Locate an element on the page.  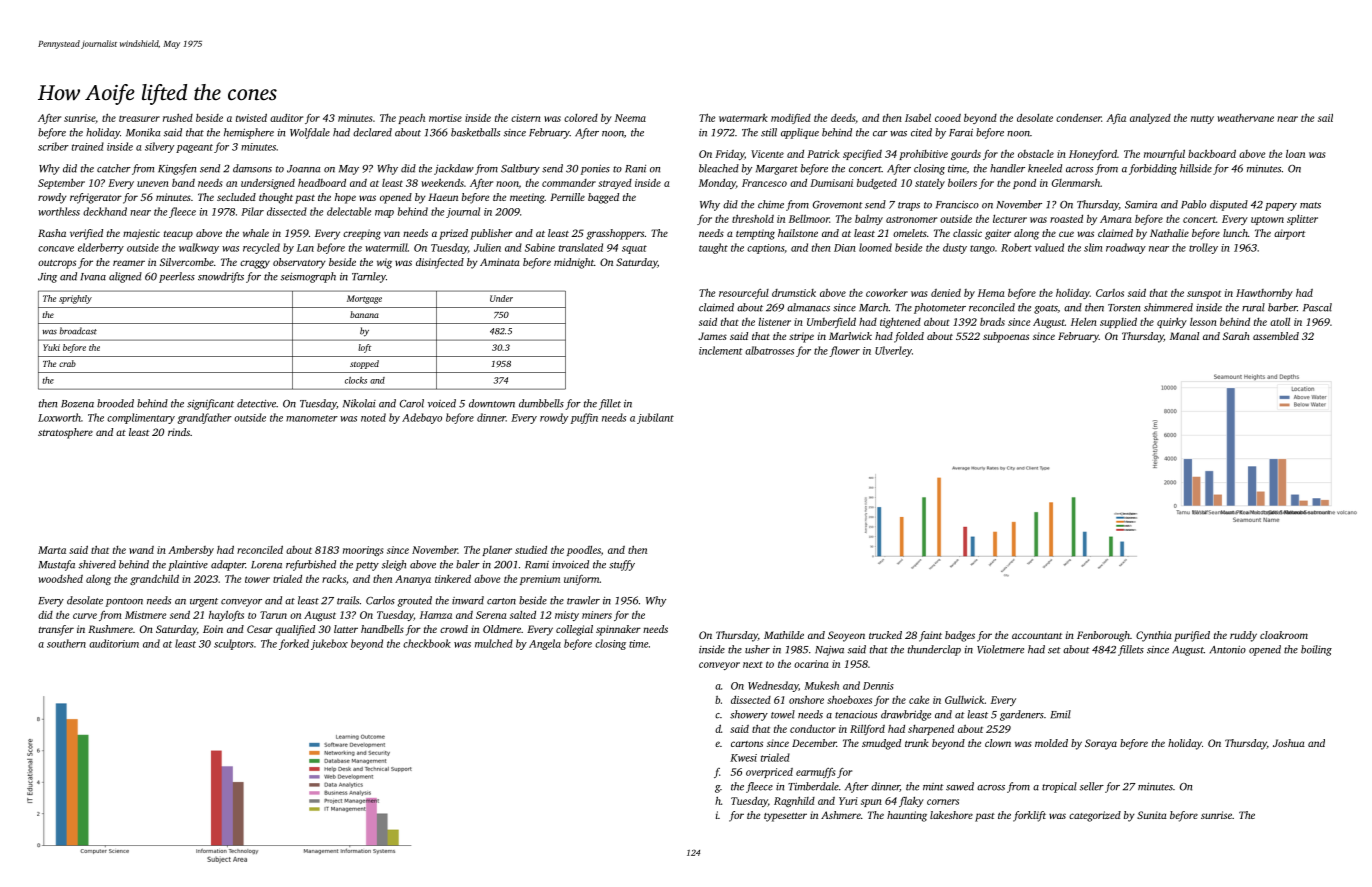
Ambersby is located at coordinates (191, 551).
